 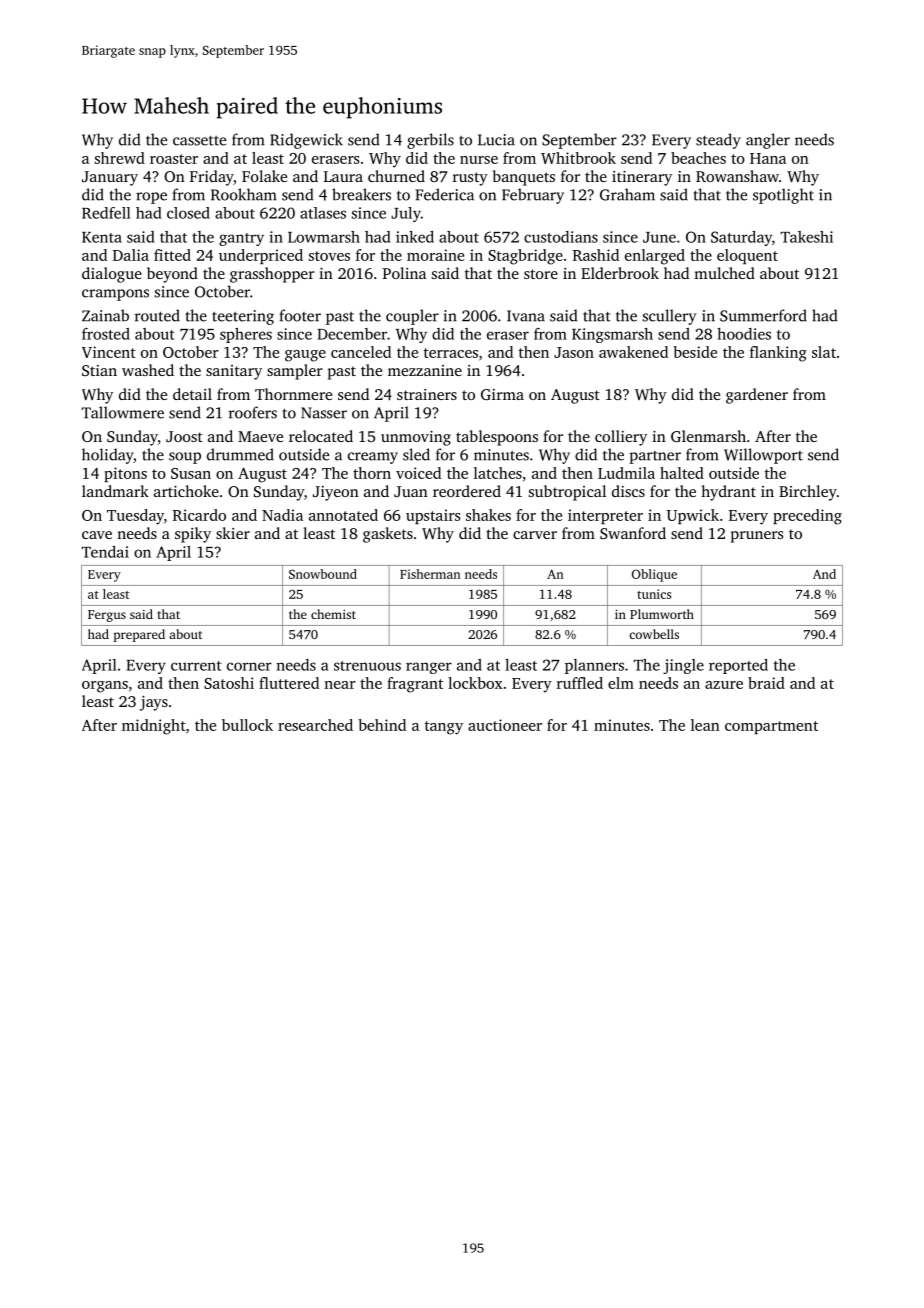 I want to click on December, so click(x=352, y=334).
